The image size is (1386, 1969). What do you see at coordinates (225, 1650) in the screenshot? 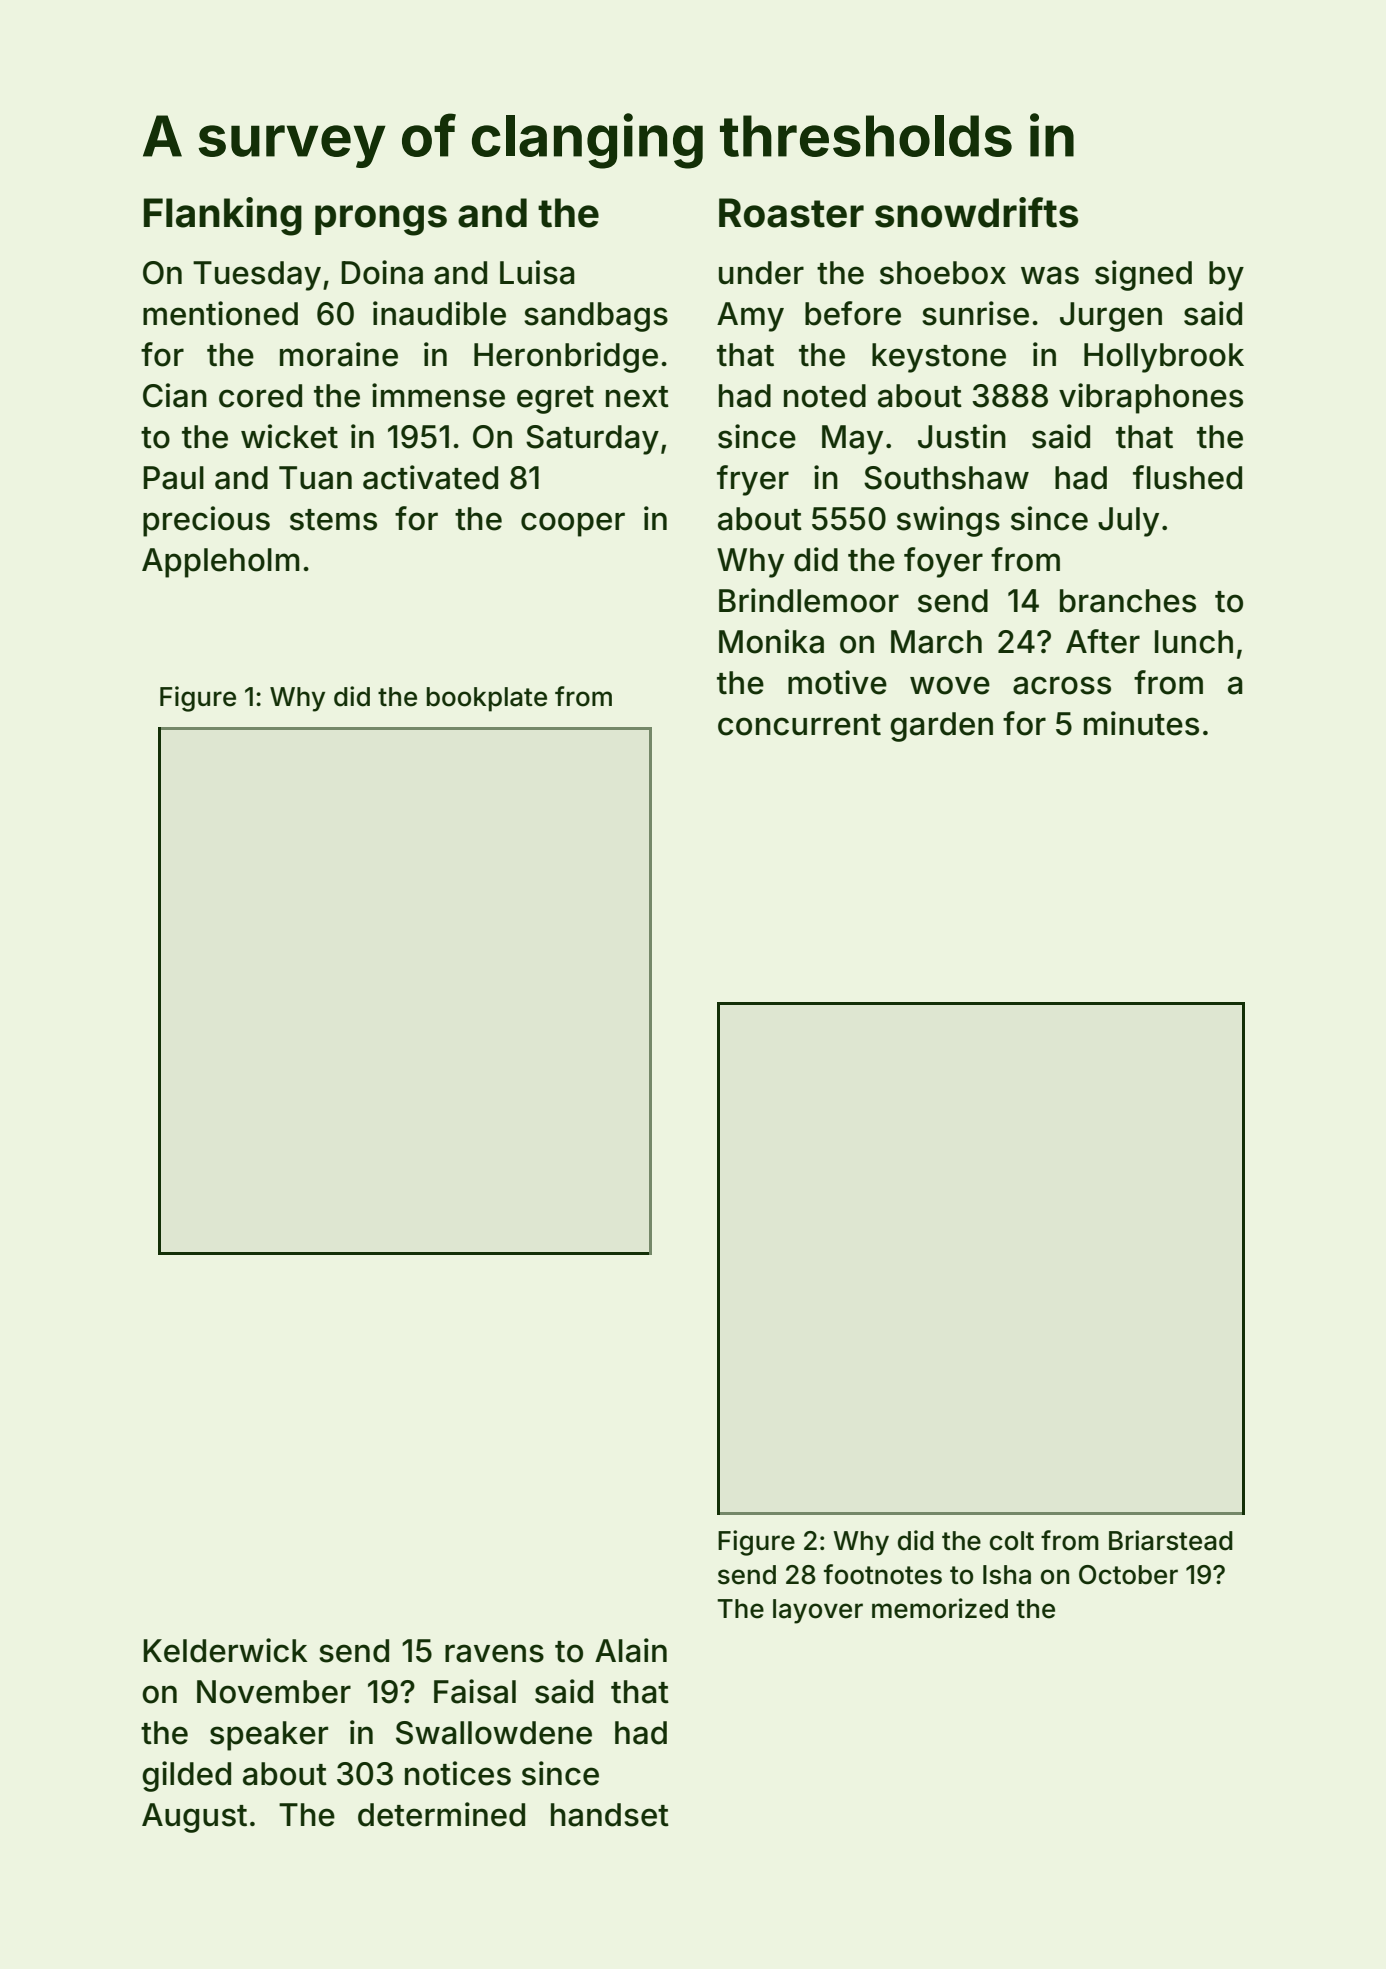
I see `Kelderwick` at bounding box center [225, 1650].
